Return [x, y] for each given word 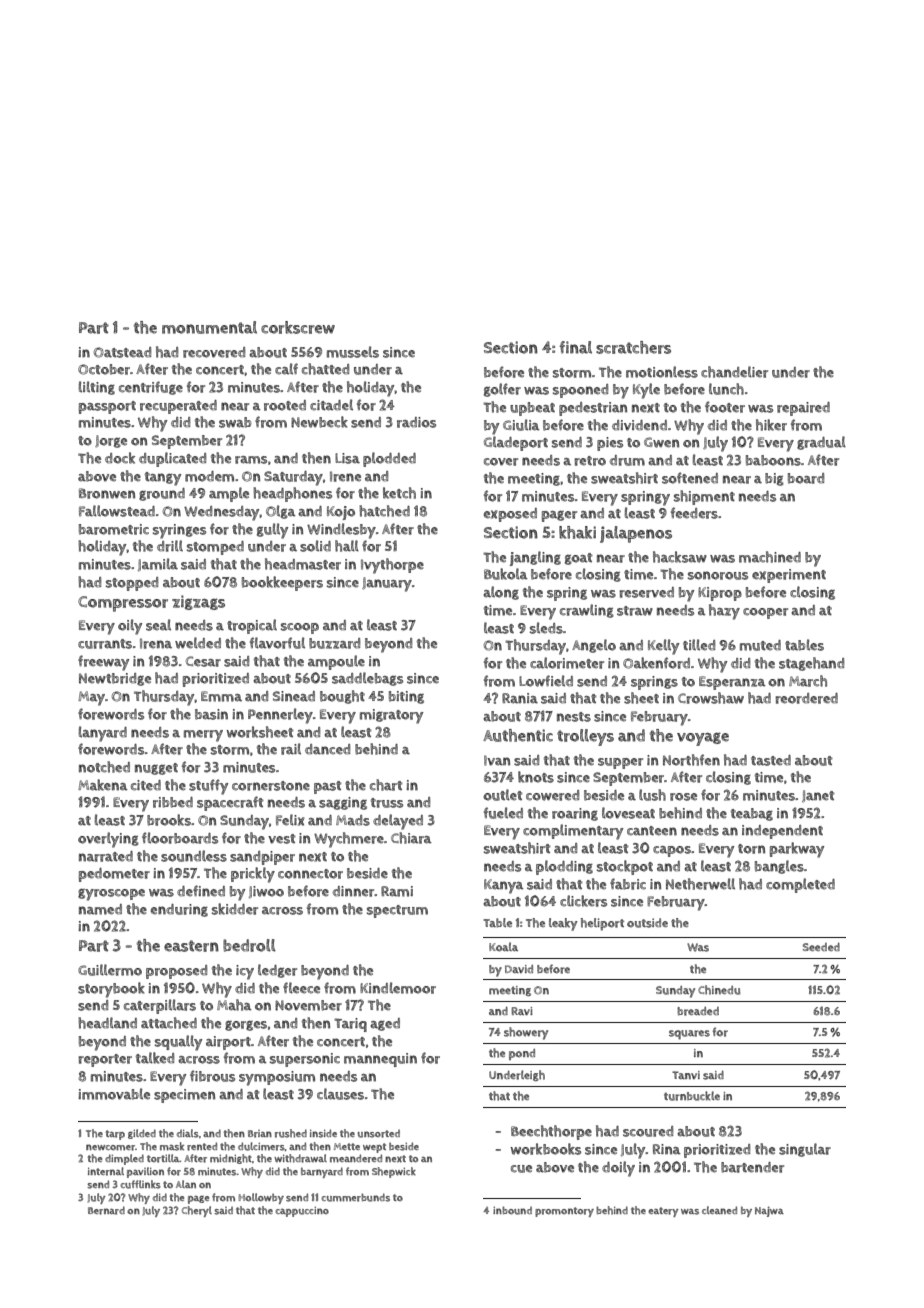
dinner [354, 891]
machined [770, 557]
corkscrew [298, 327]
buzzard [334, 643]
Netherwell [700, 884]
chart [386, 785]
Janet [818, 796]
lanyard [103, 734]
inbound [512, 1210]
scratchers [633, 347]
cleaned [719, 1210]
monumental [209, 327]
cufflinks [140, 1184]
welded [198, 643]
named [100, 909]
